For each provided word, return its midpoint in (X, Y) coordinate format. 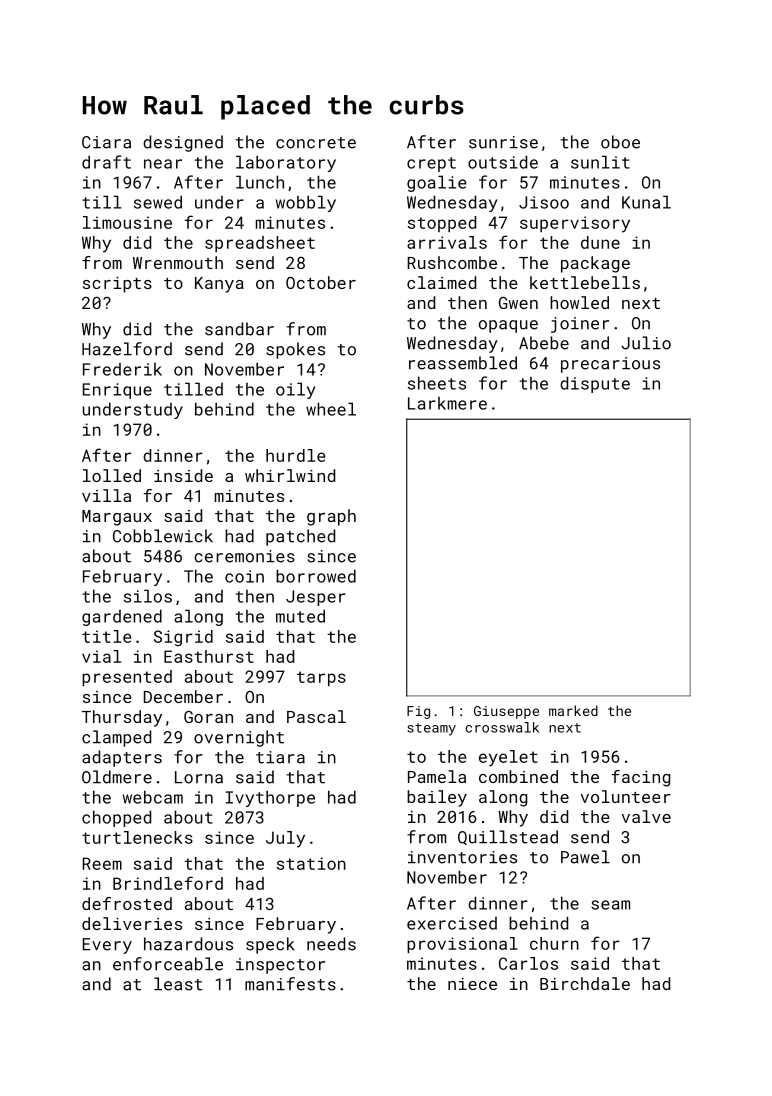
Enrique (117, 391)
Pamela (437, 776)
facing (641, 778)
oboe (620, 142)
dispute (595, 384)
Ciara (106, 142)
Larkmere (447, 403)
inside (183, 475)
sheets (437, 383)
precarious (610, 365)
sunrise (503, 142)
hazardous (188, 944)
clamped (116, 738)
